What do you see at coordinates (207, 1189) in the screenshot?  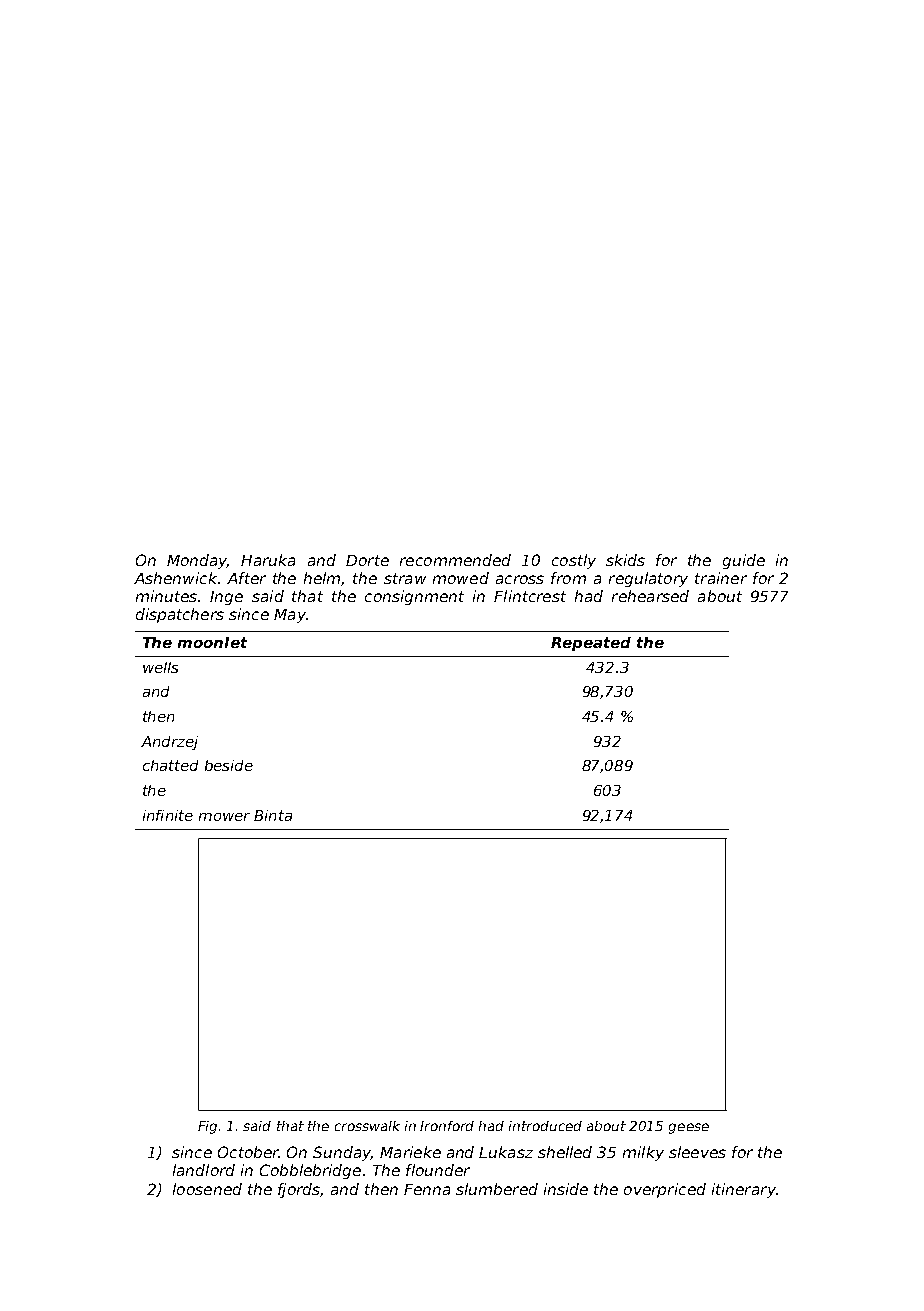 I see `loosened` at bounding box center [207, 1189].
